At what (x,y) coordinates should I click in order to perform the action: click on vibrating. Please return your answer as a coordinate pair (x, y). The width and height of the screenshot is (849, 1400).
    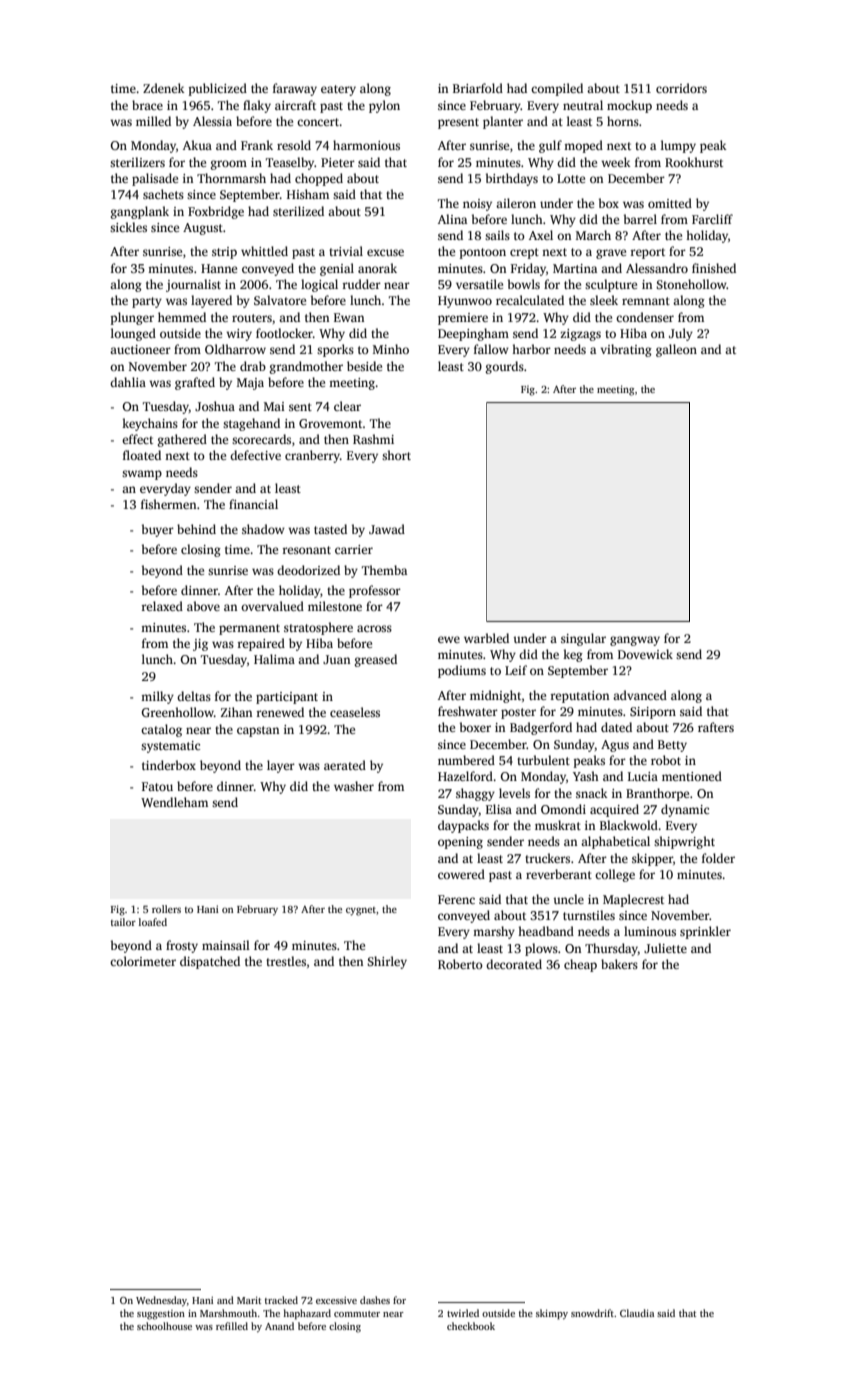
    Looking at the image, I should click on (626, 350).
